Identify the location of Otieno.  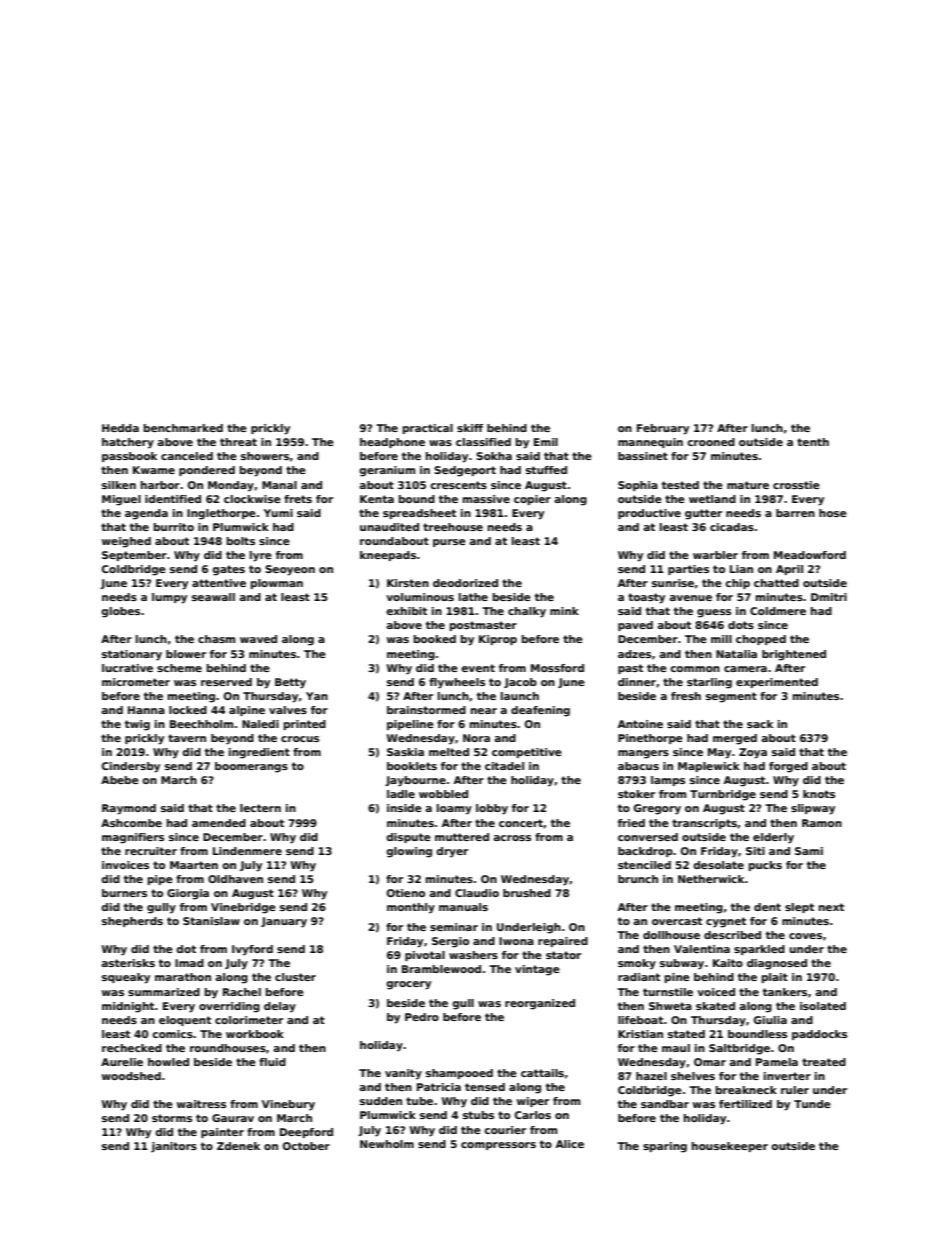
(406, 893).
